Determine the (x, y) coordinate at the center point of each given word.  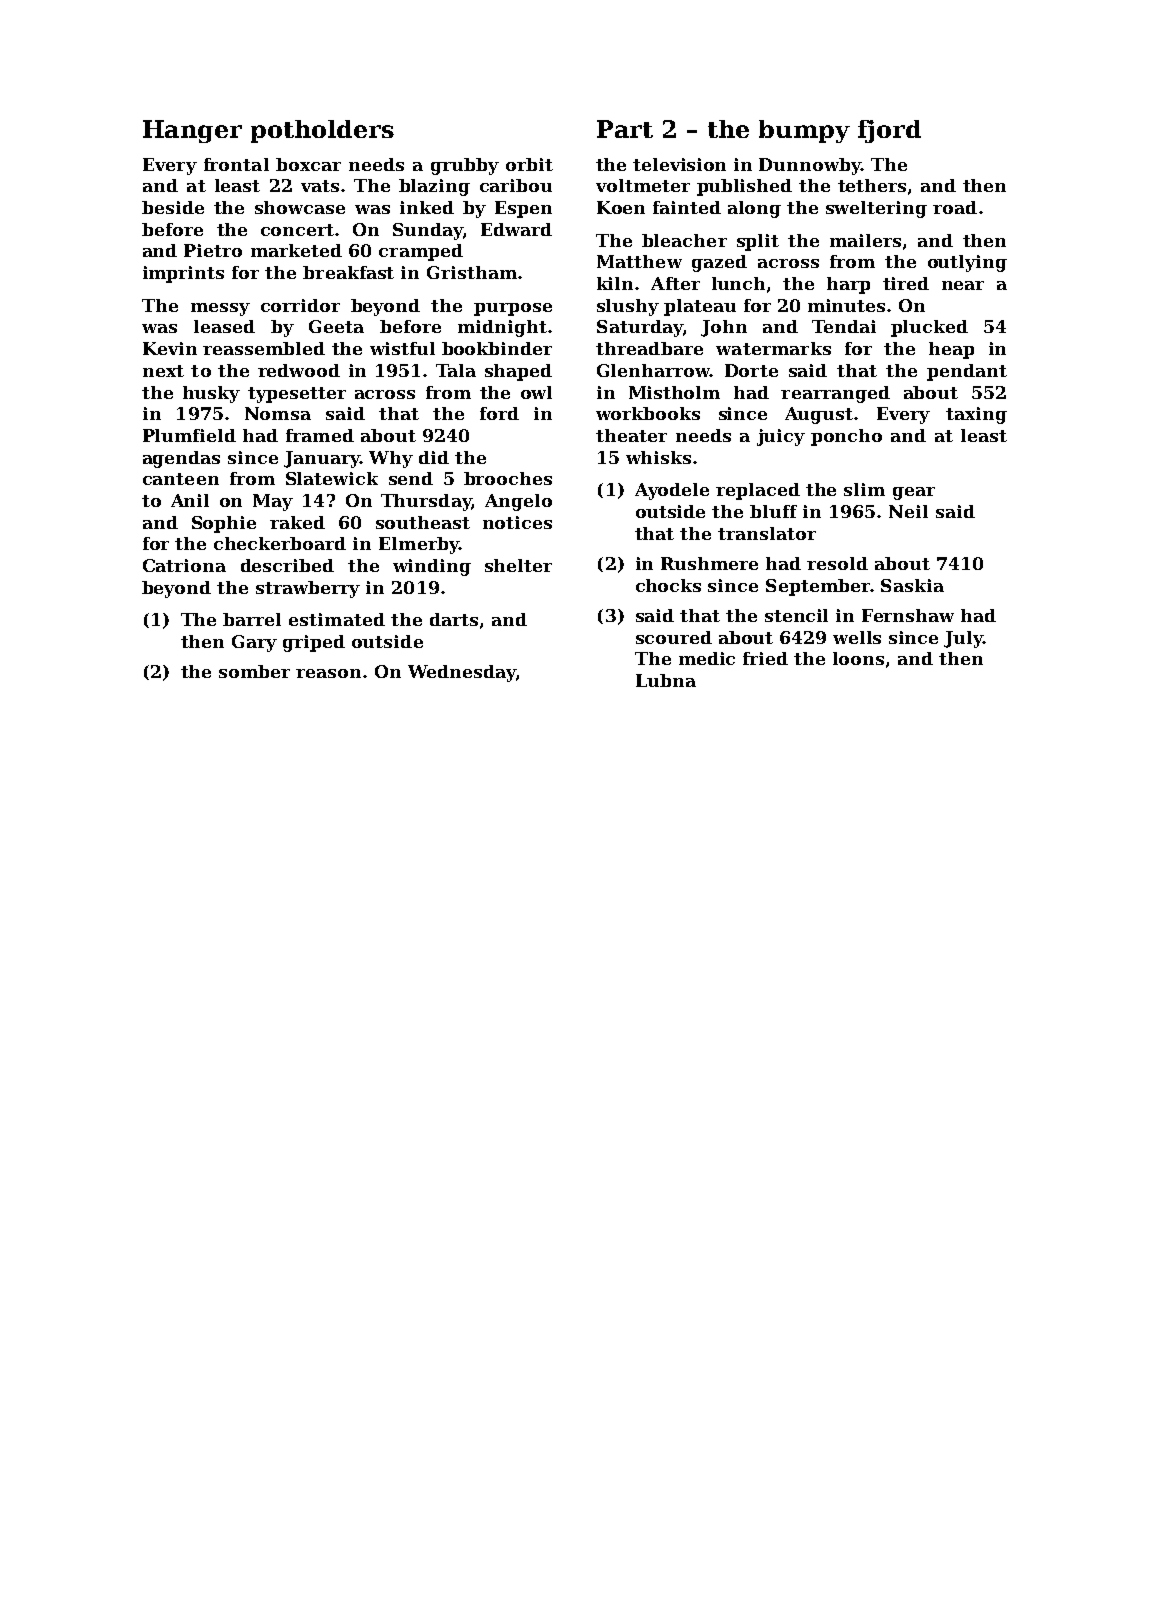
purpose (513, 309)
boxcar (308, 164)
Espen (523, 209)
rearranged (835, 394)
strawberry (308, 589)
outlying (967, 263)
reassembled (264, 348)
